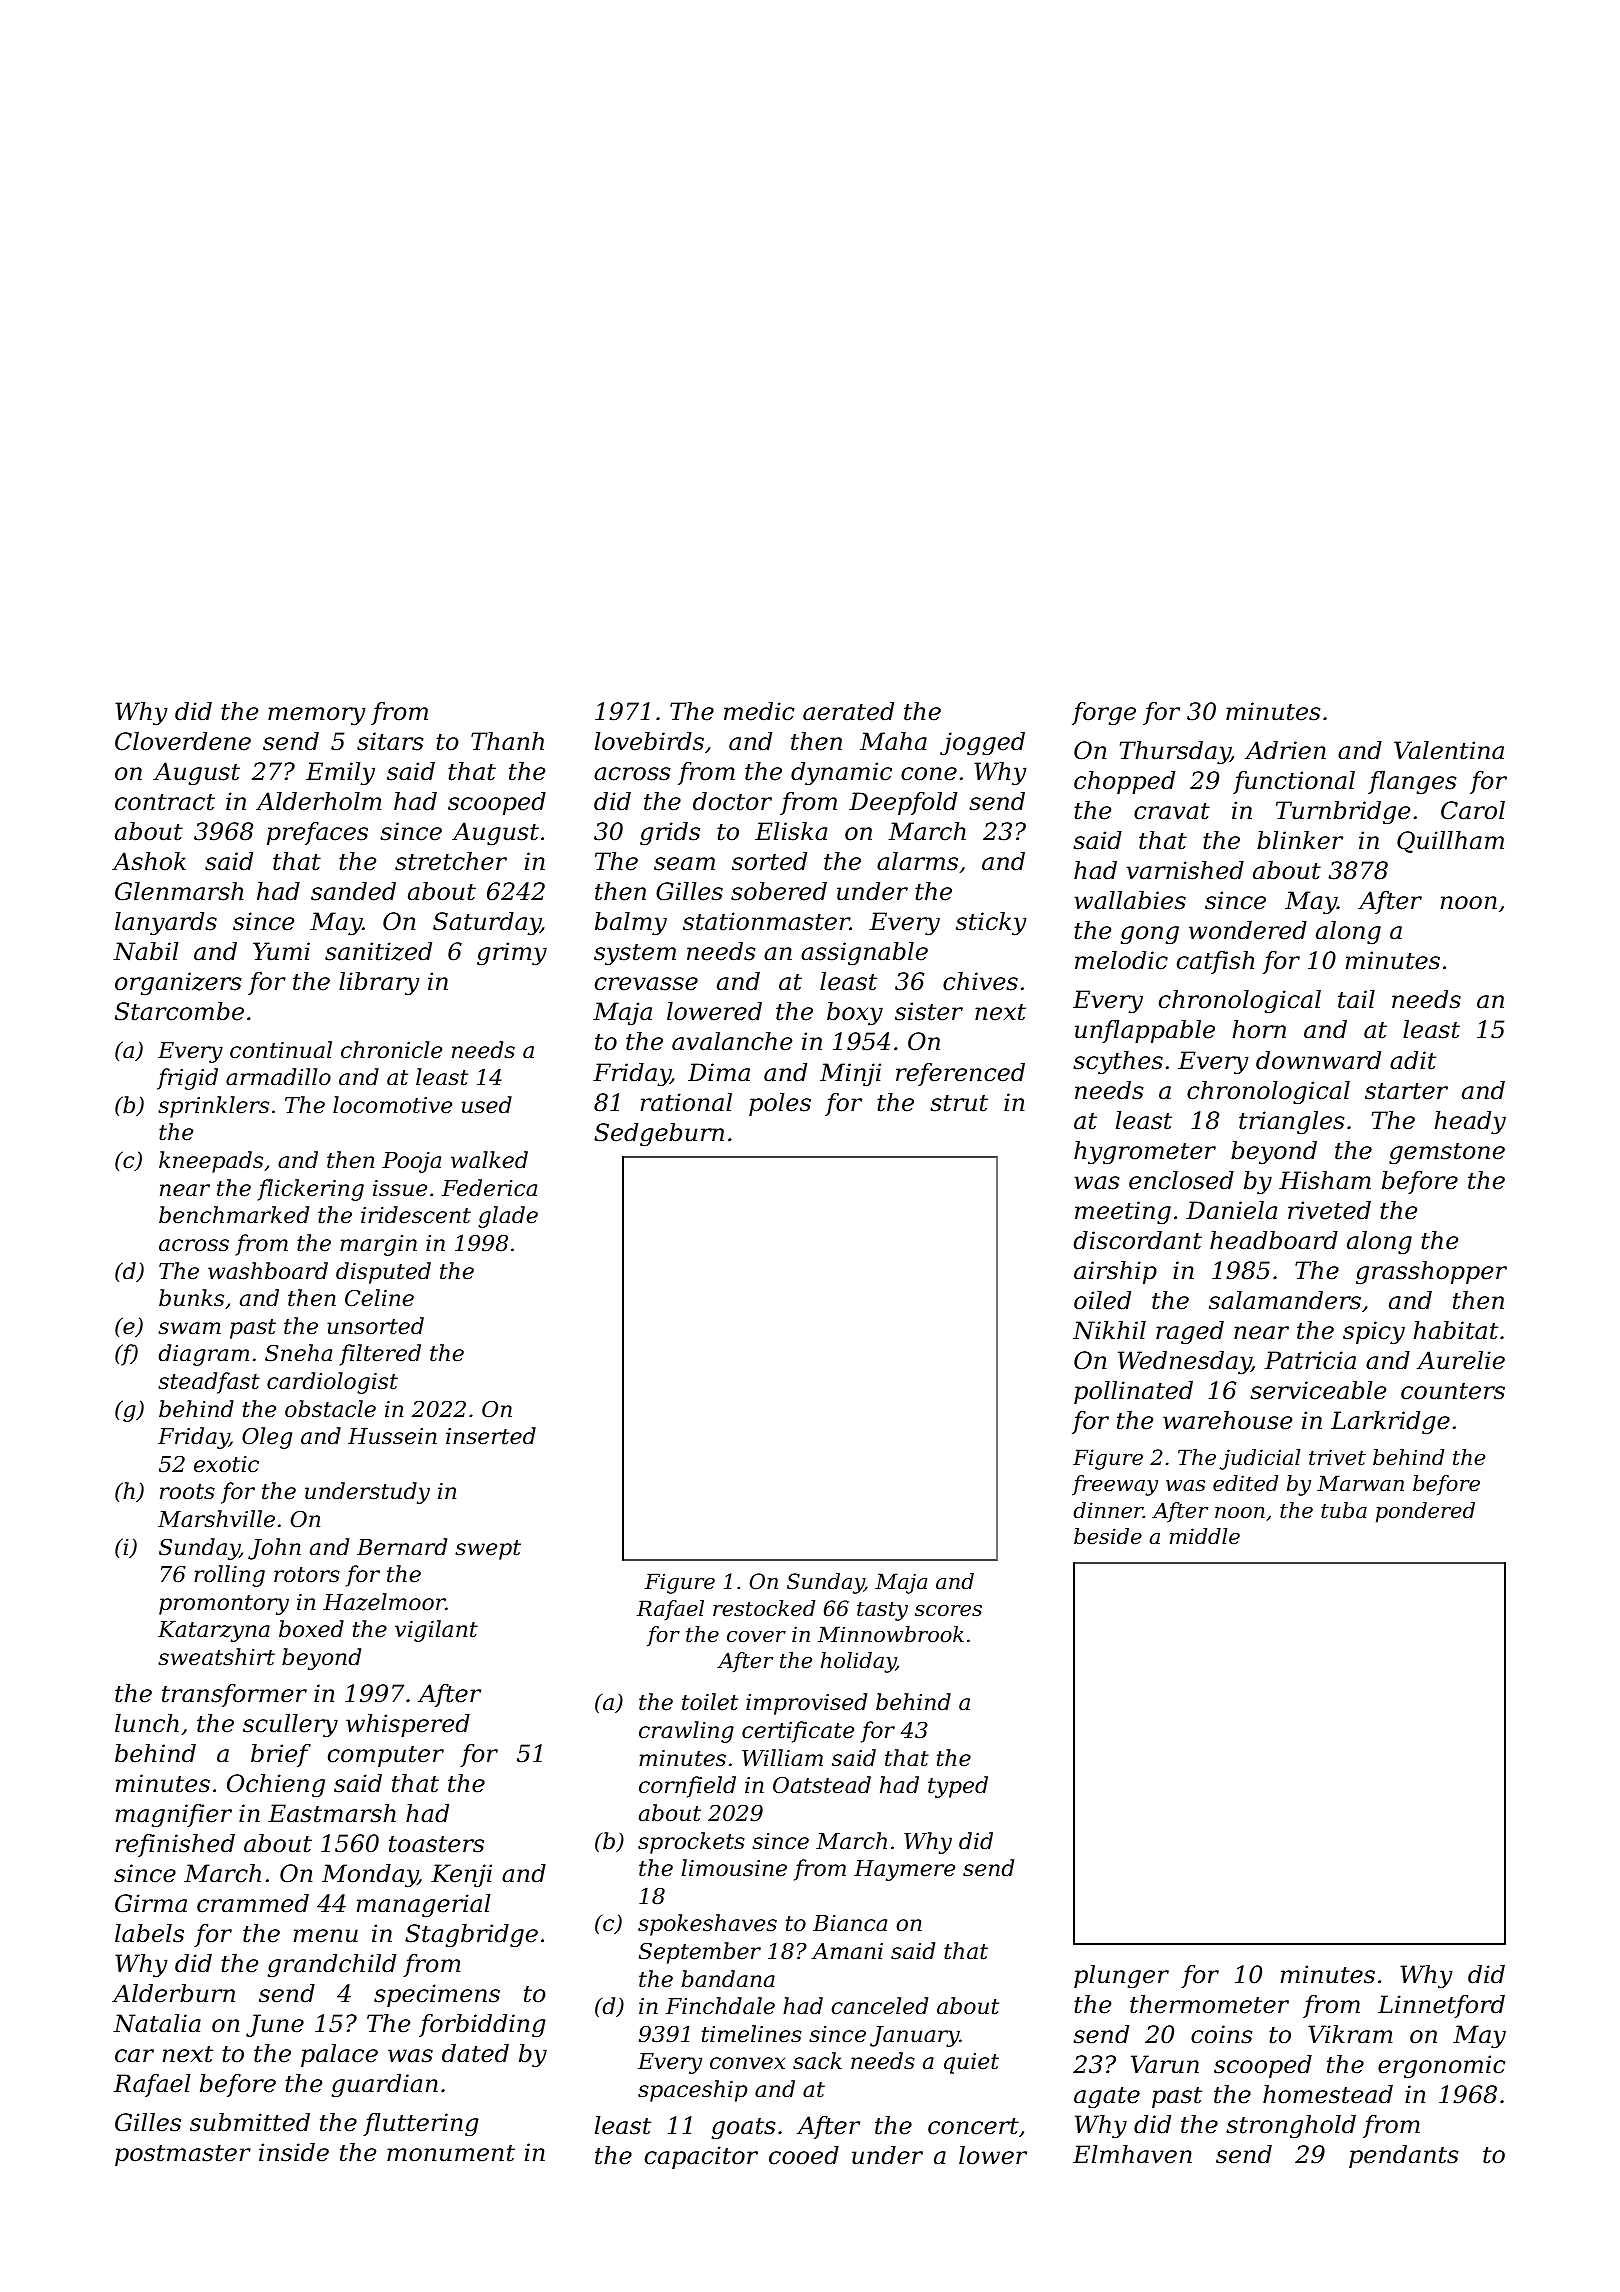 This image has width=1620, height=2292. Describe the element at coordinates (402, 1547) in the image. I see `Bernard` at that location.
